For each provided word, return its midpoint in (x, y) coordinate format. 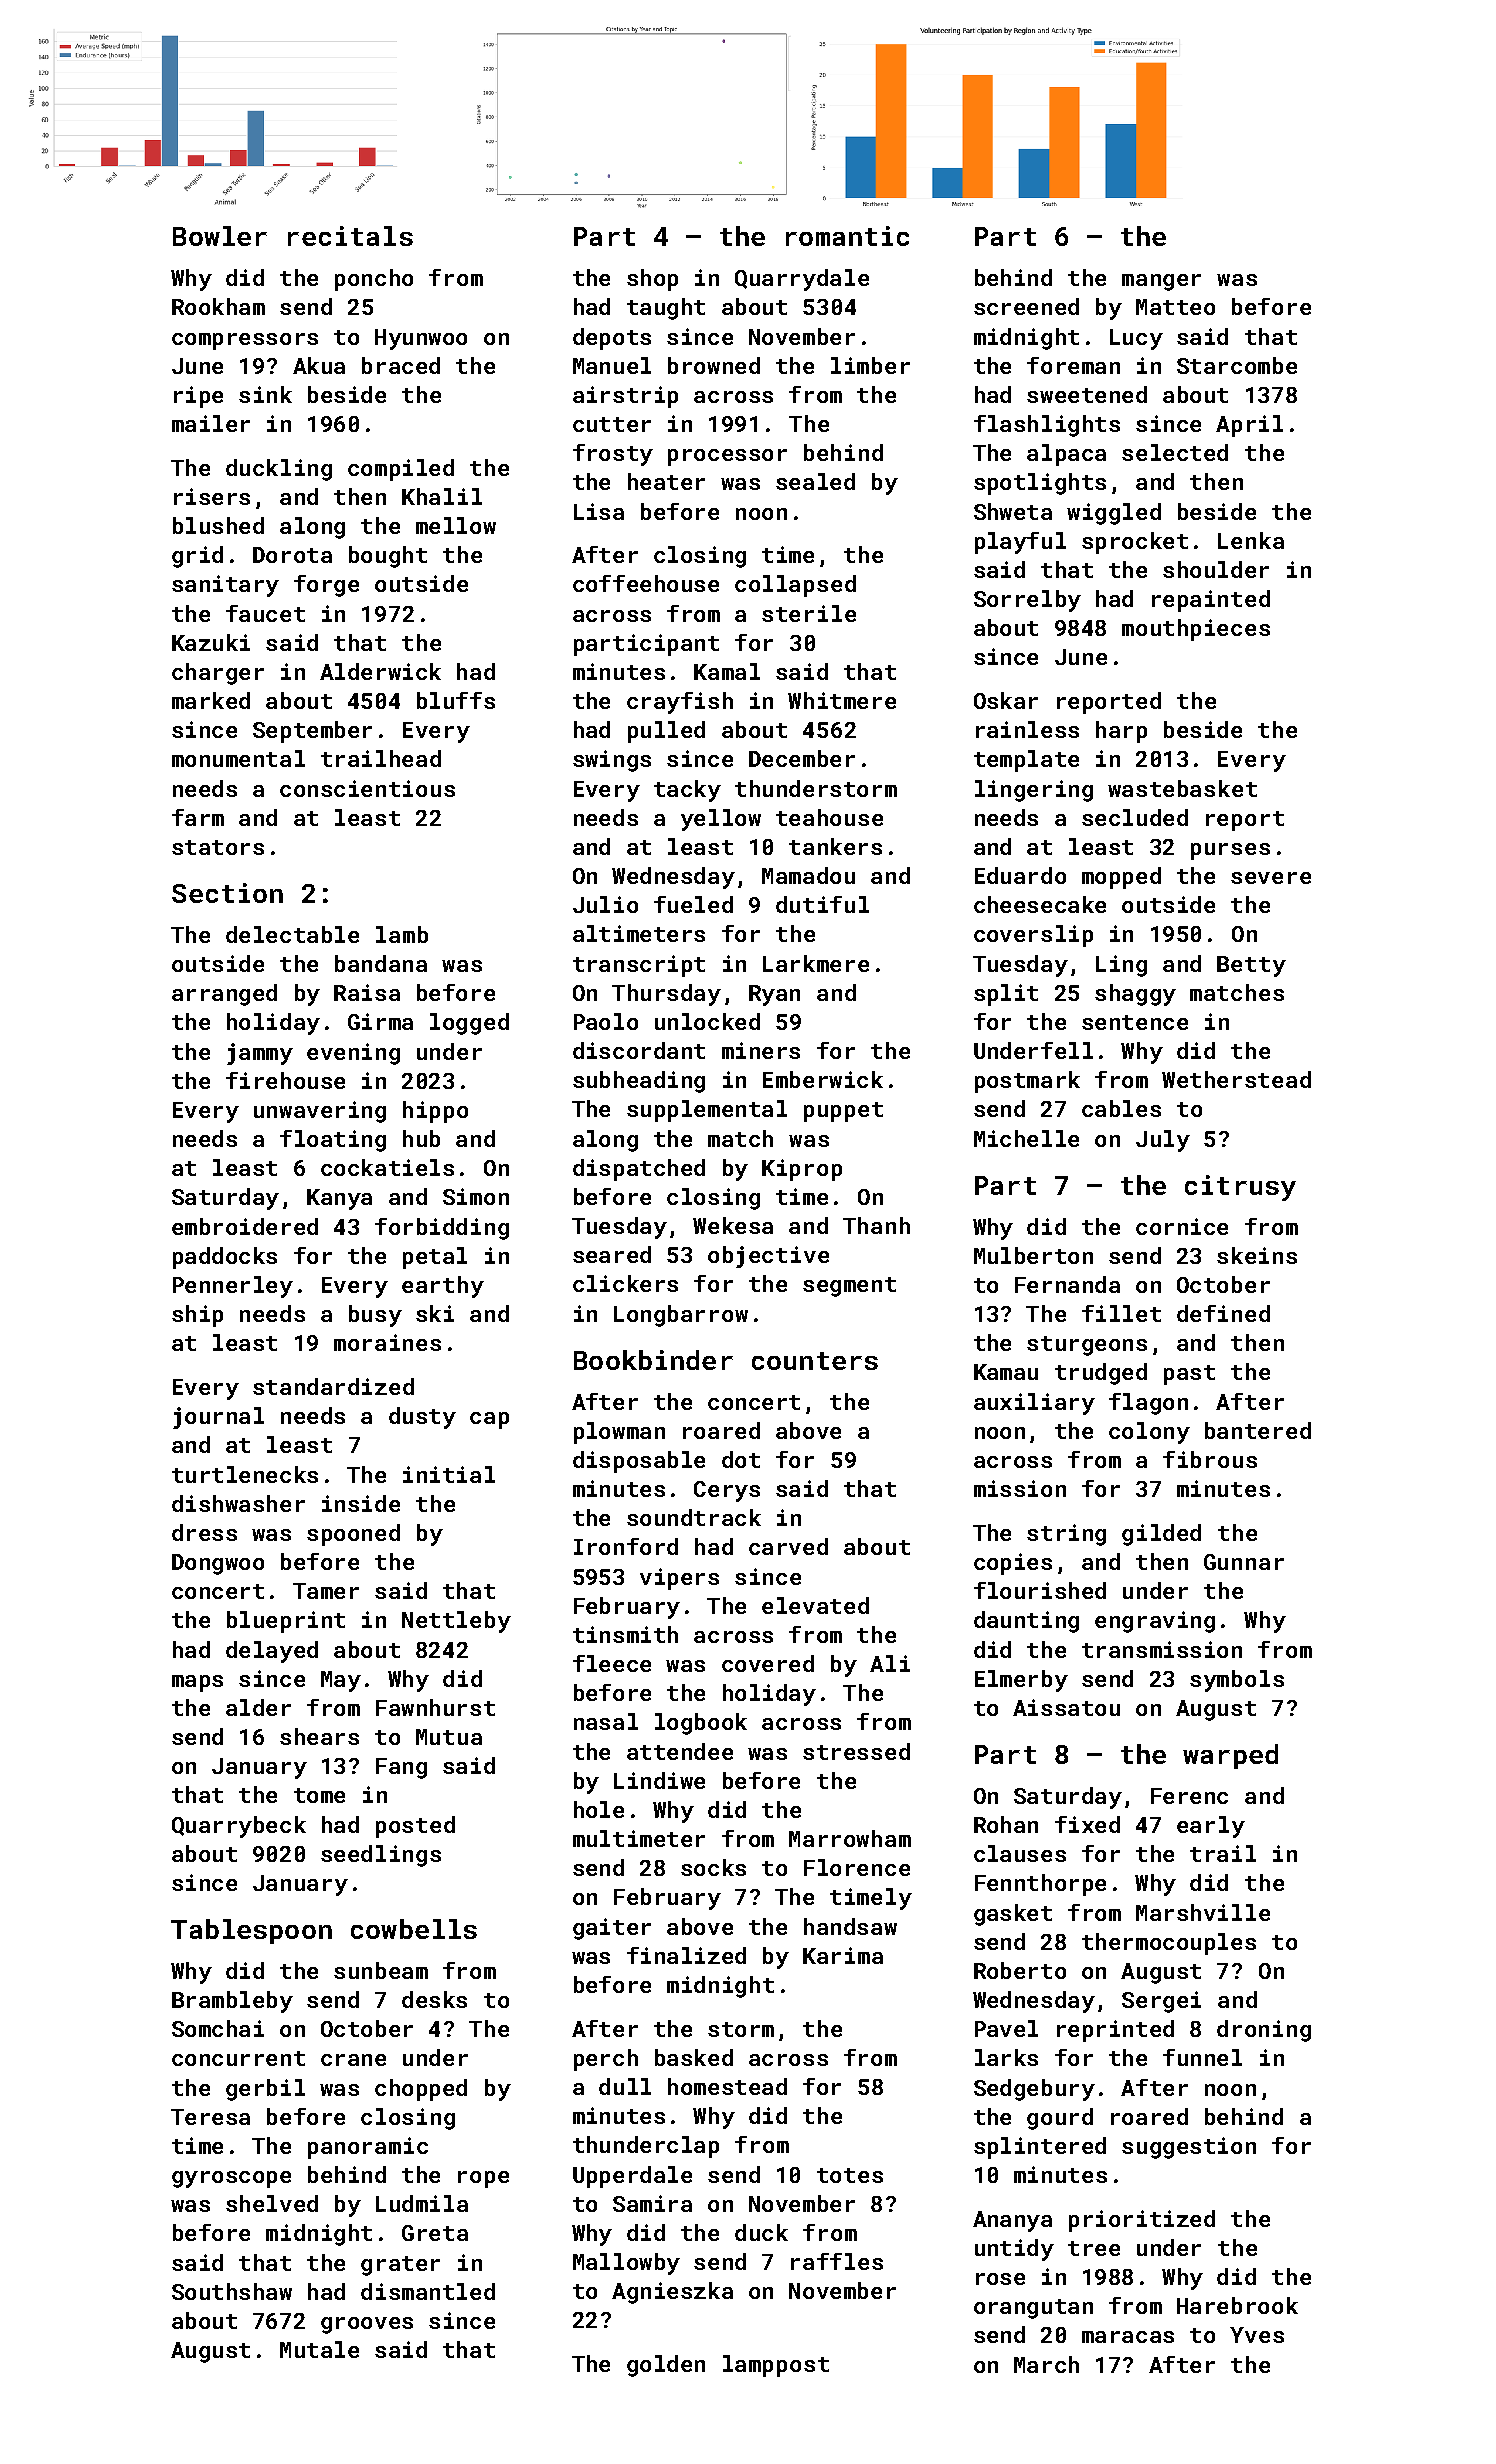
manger (1161, 282)
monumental (238, 758)
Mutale (319, 2349)
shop (652, 280)
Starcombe (1237, 365)
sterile (809, 613)
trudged (1101, 1374)
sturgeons (1087, 1346)
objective (768, 1257)
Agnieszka (672, 2293)
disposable (639, 1462)
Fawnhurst (435, 1707)
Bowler (220, 236)
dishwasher (238, 1503)
